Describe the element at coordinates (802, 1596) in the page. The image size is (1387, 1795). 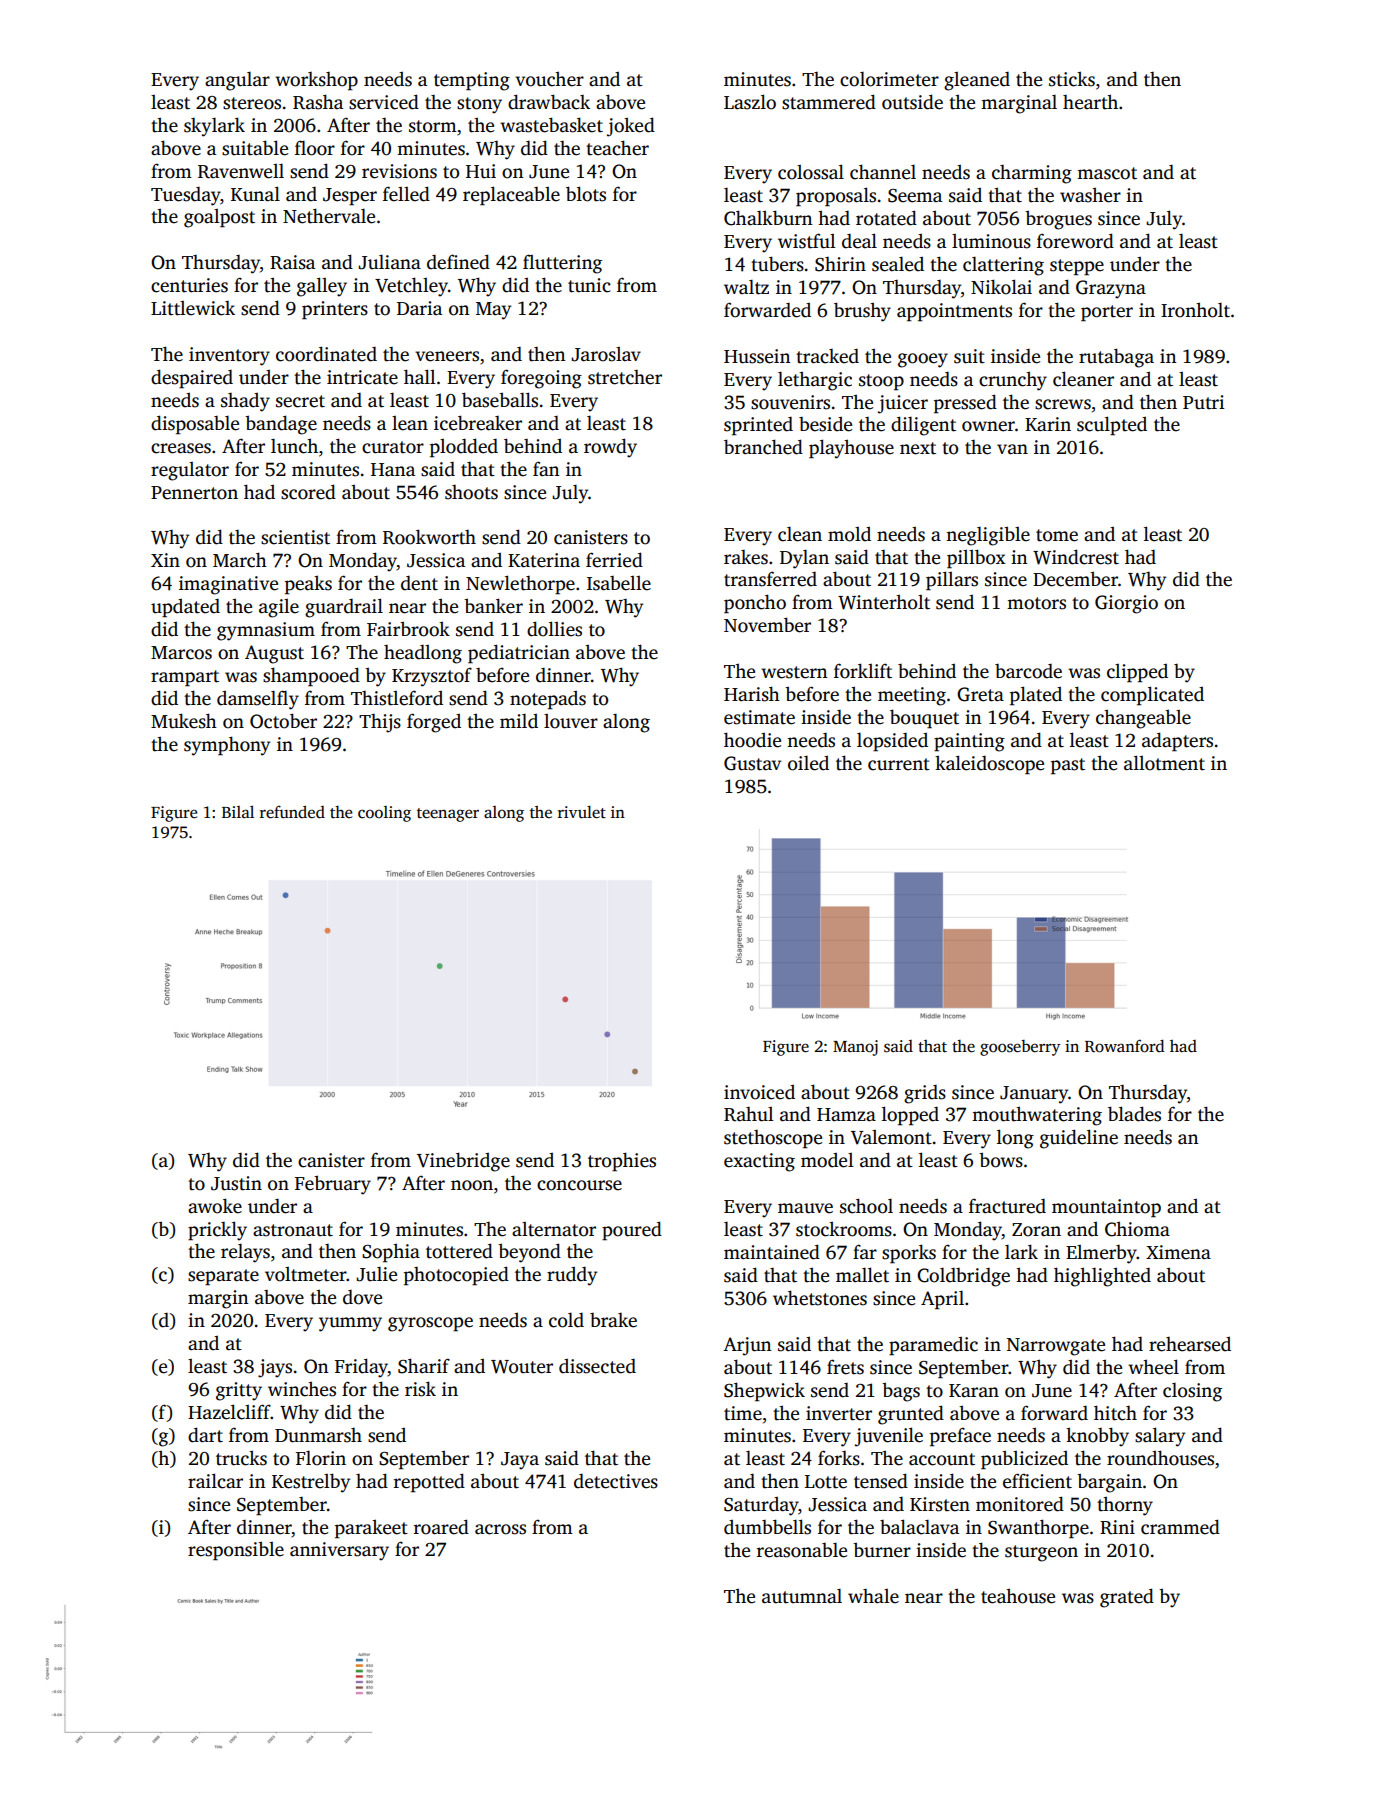
I see `autumnal` at that location.
